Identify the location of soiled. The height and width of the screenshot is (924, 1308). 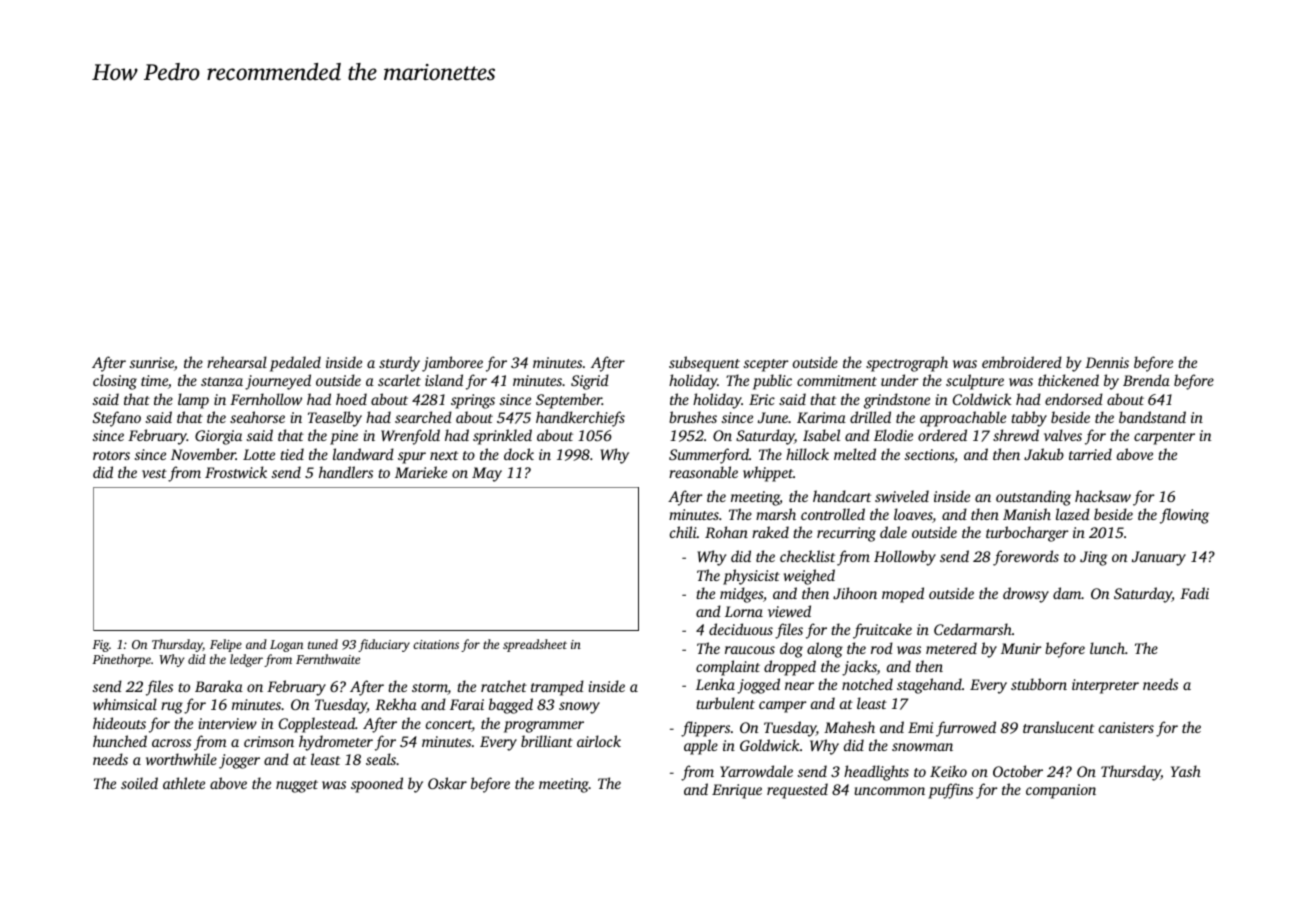
(139, 783).
